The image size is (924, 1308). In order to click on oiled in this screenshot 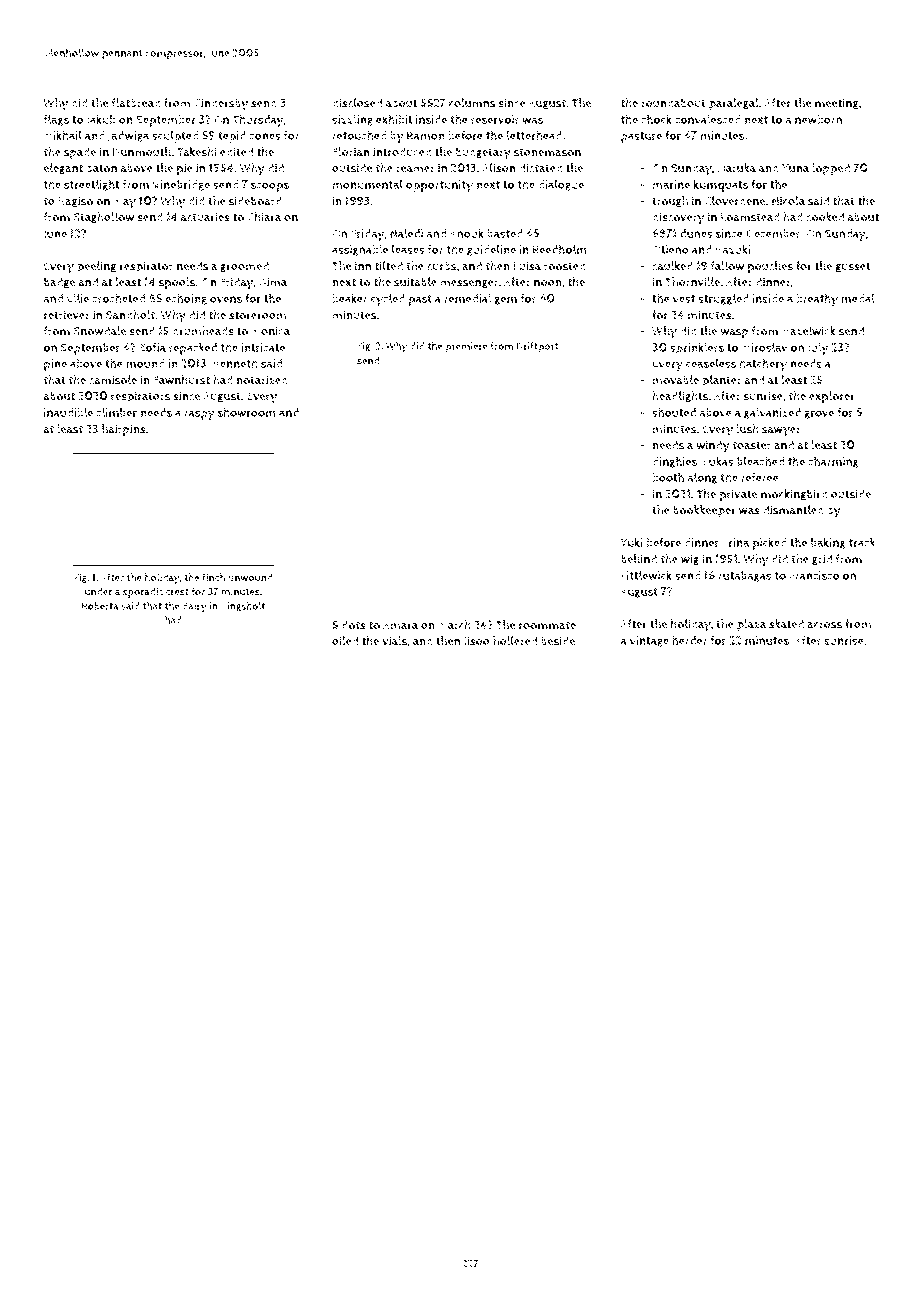, I will do `click(345, 641)`.
